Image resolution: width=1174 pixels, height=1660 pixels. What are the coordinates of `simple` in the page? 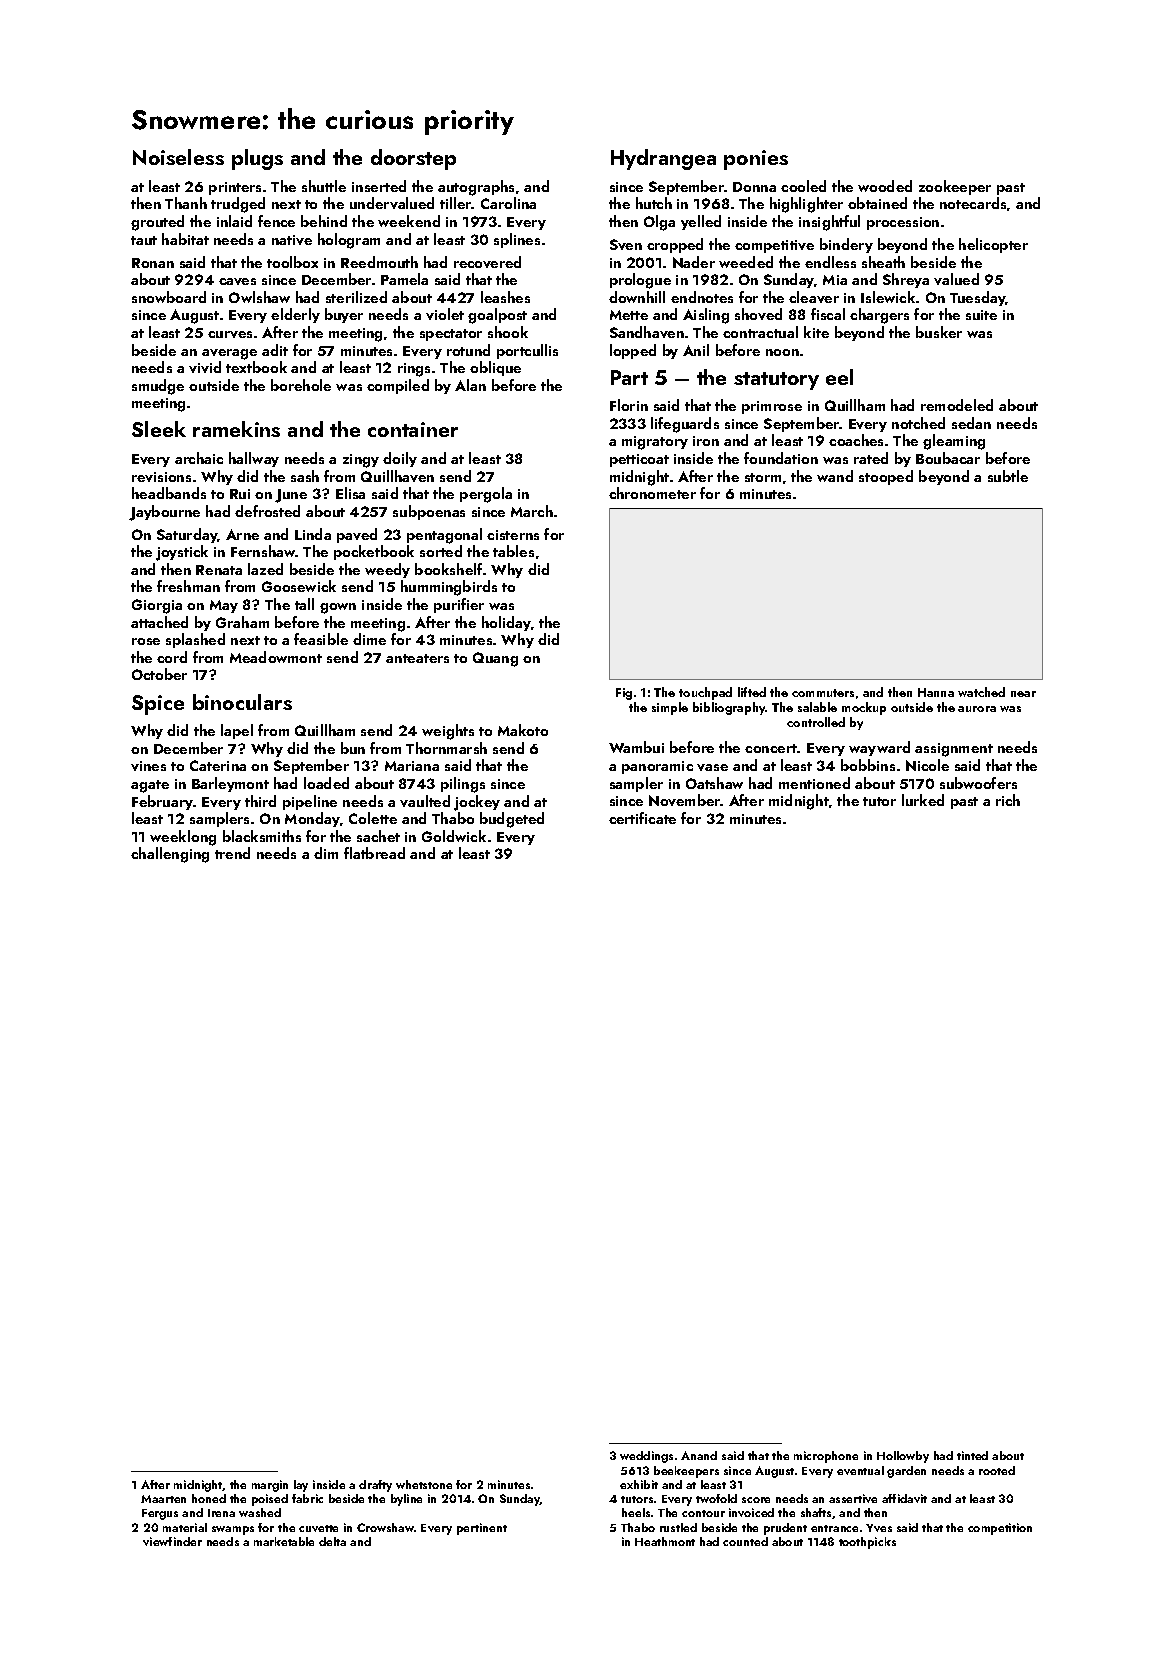 It's located at (670, 708).
